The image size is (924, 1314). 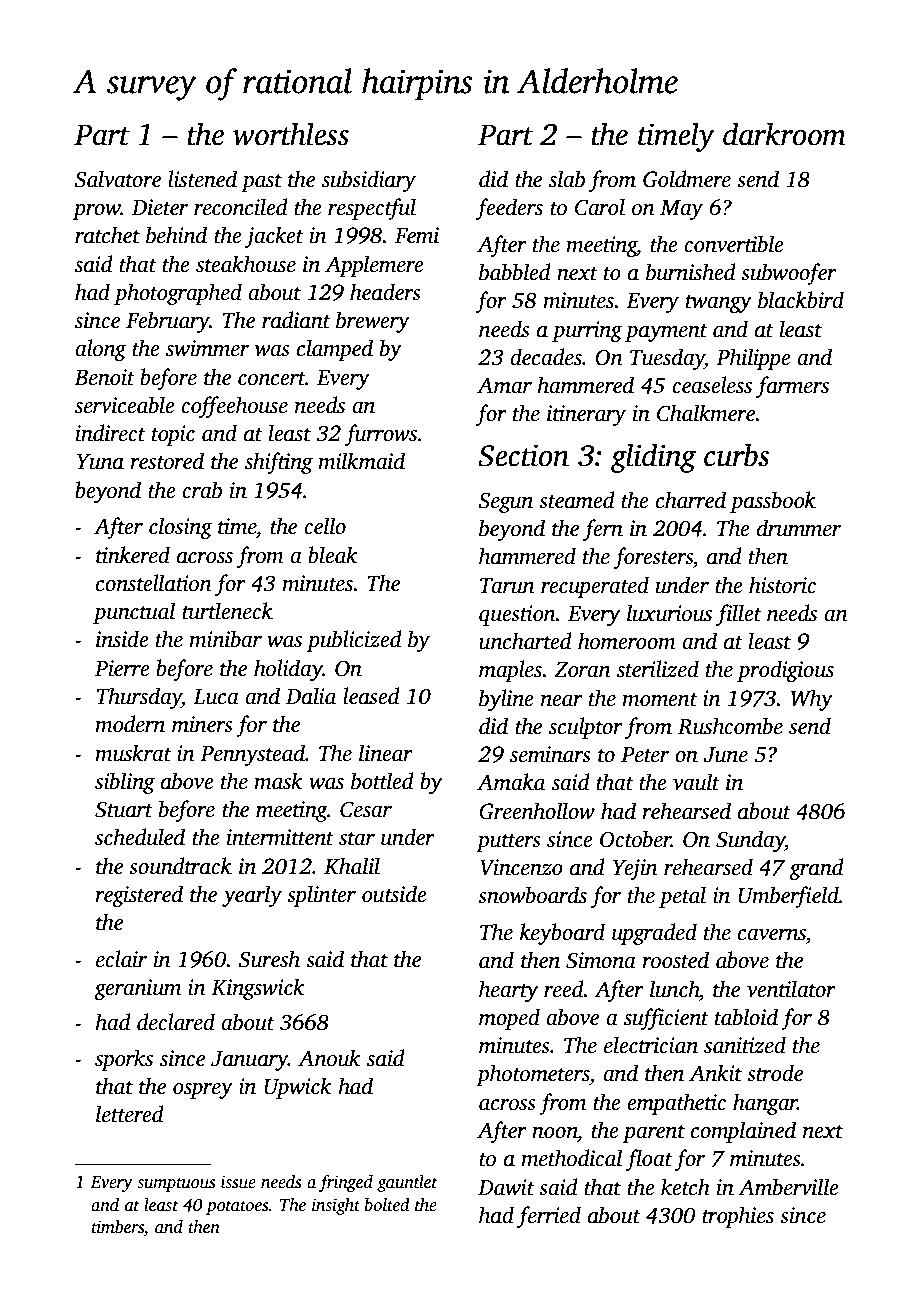 What do you see at coordinates (517, 615) in the image?
I see `question` at bounding box center [517, 615].
